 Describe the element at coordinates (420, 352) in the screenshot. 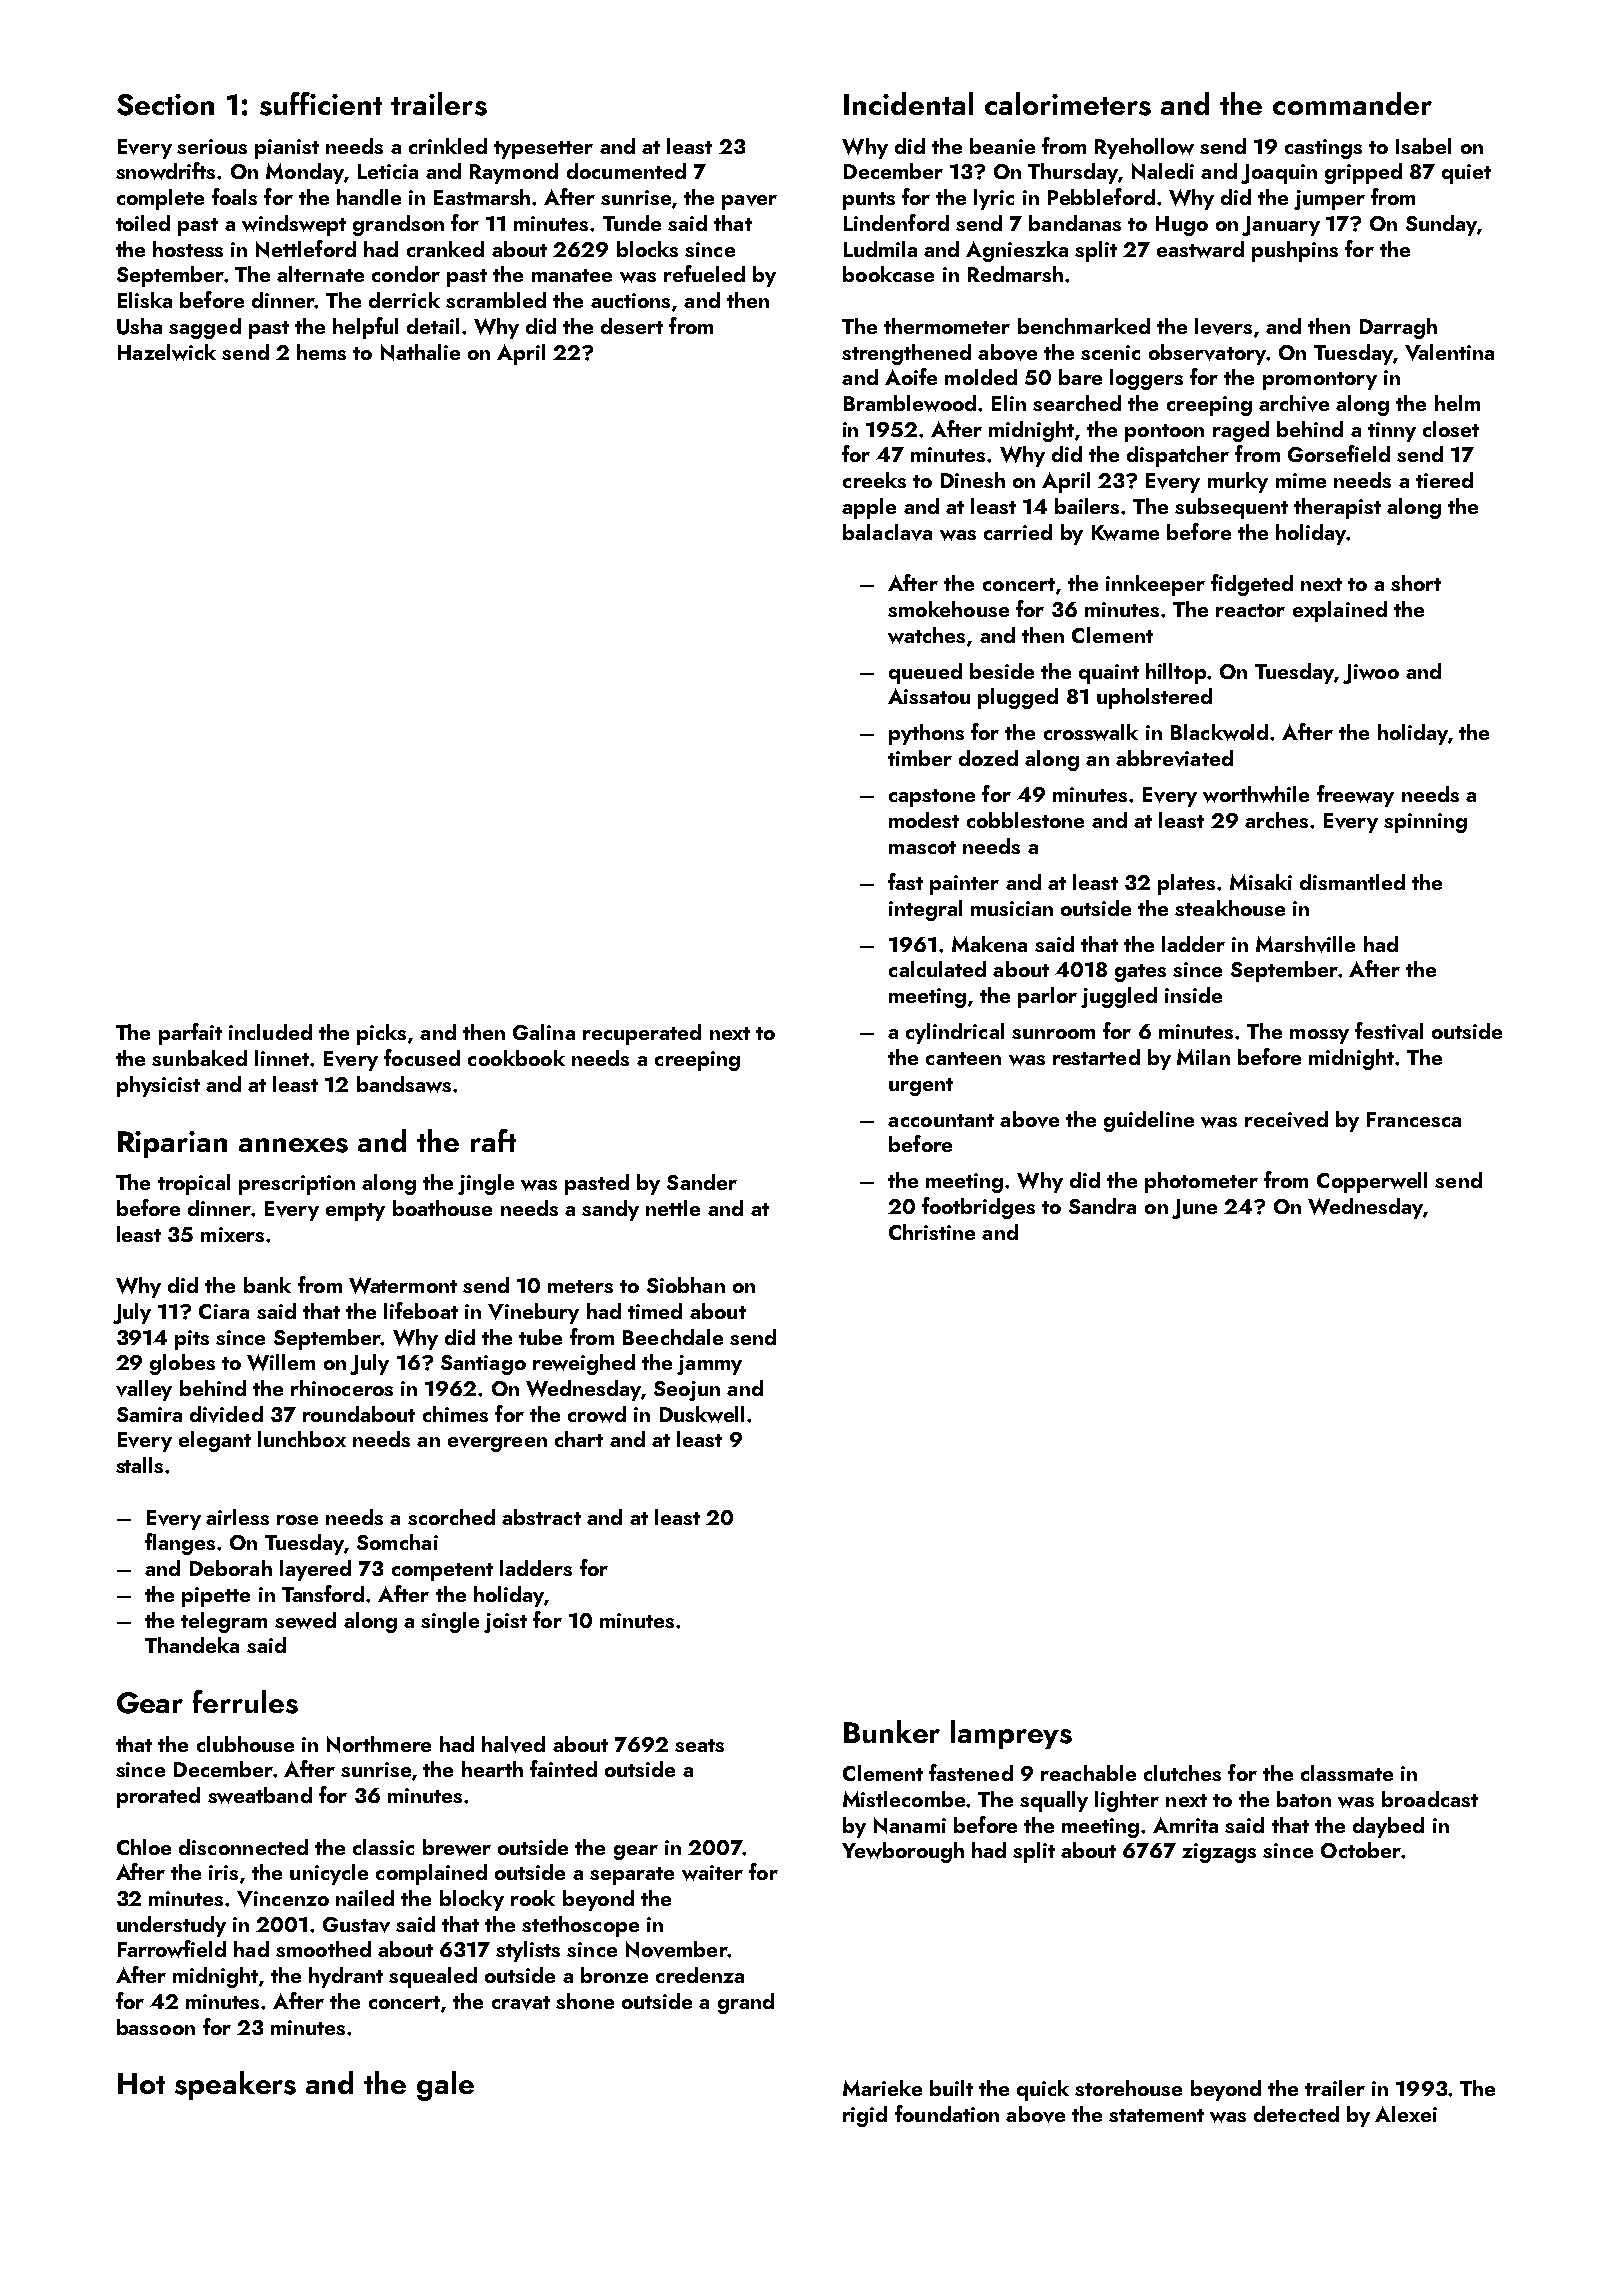

I see `Nathalie` at that location.
